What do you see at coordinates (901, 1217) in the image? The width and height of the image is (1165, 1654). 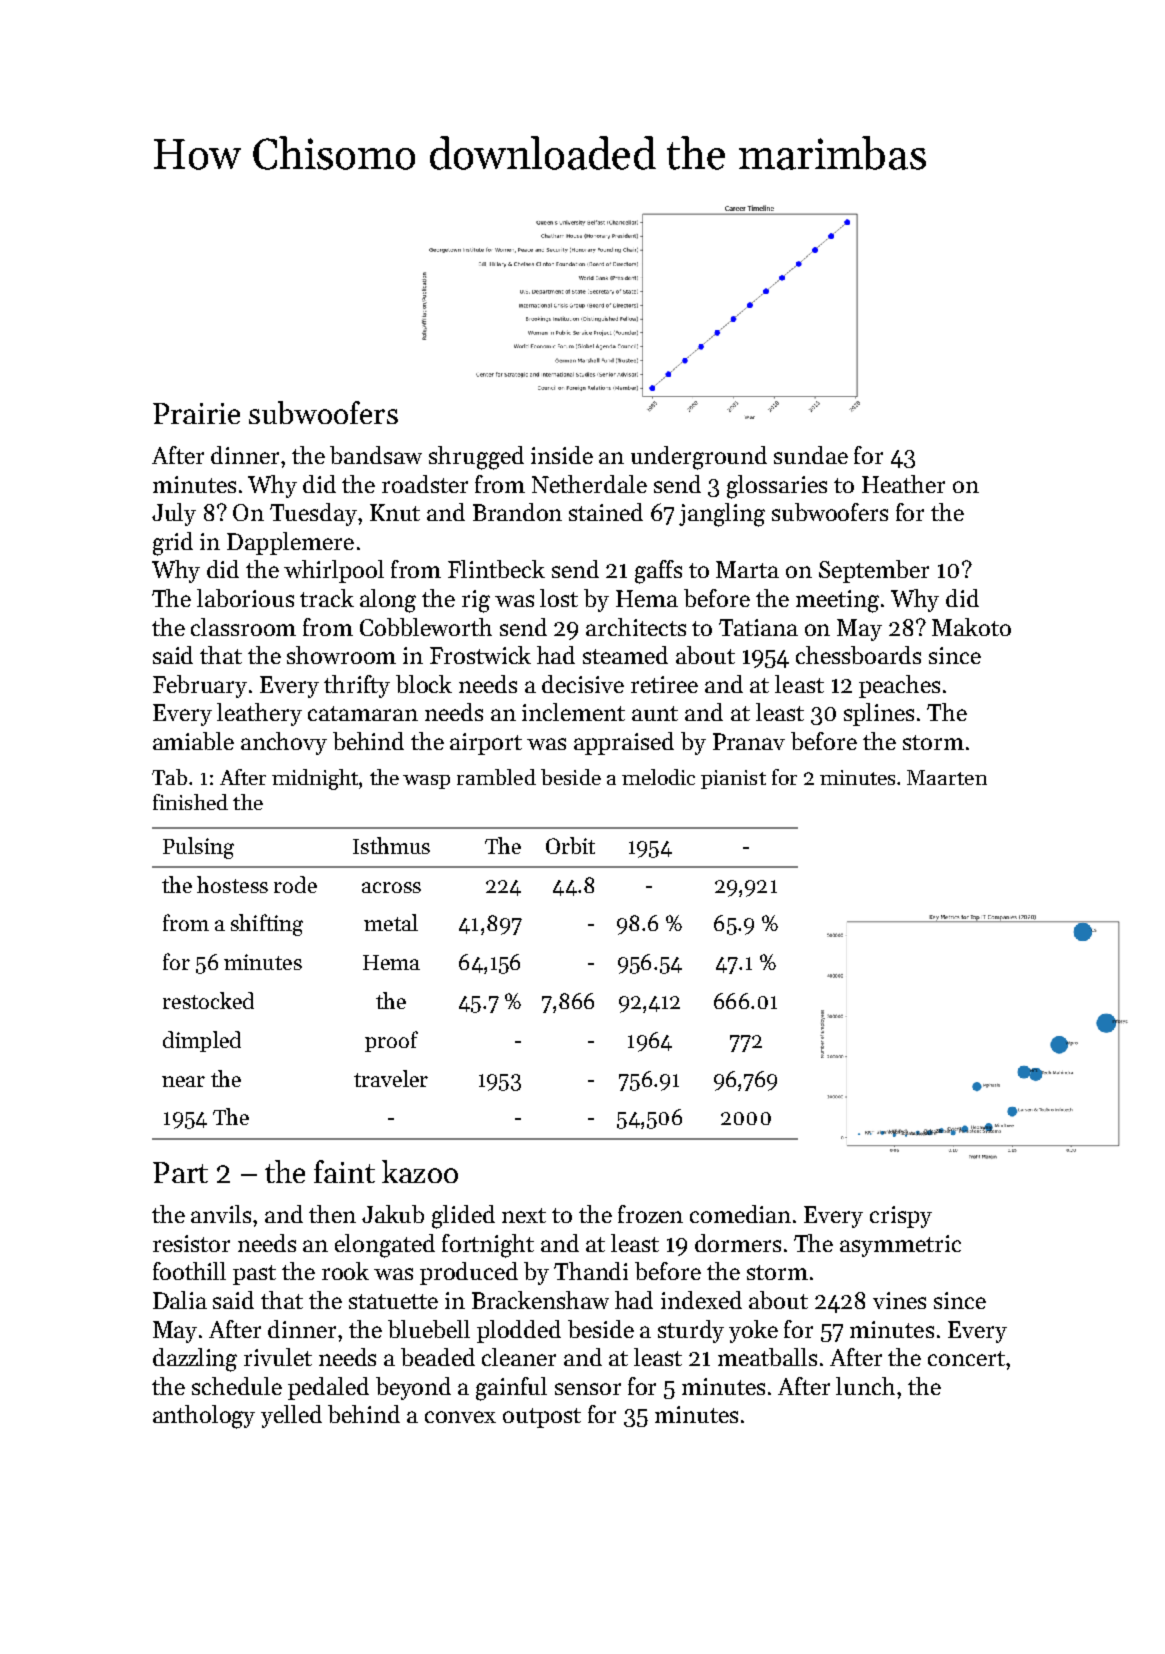 I see `crispy` at bounding box center [901, 1217].
